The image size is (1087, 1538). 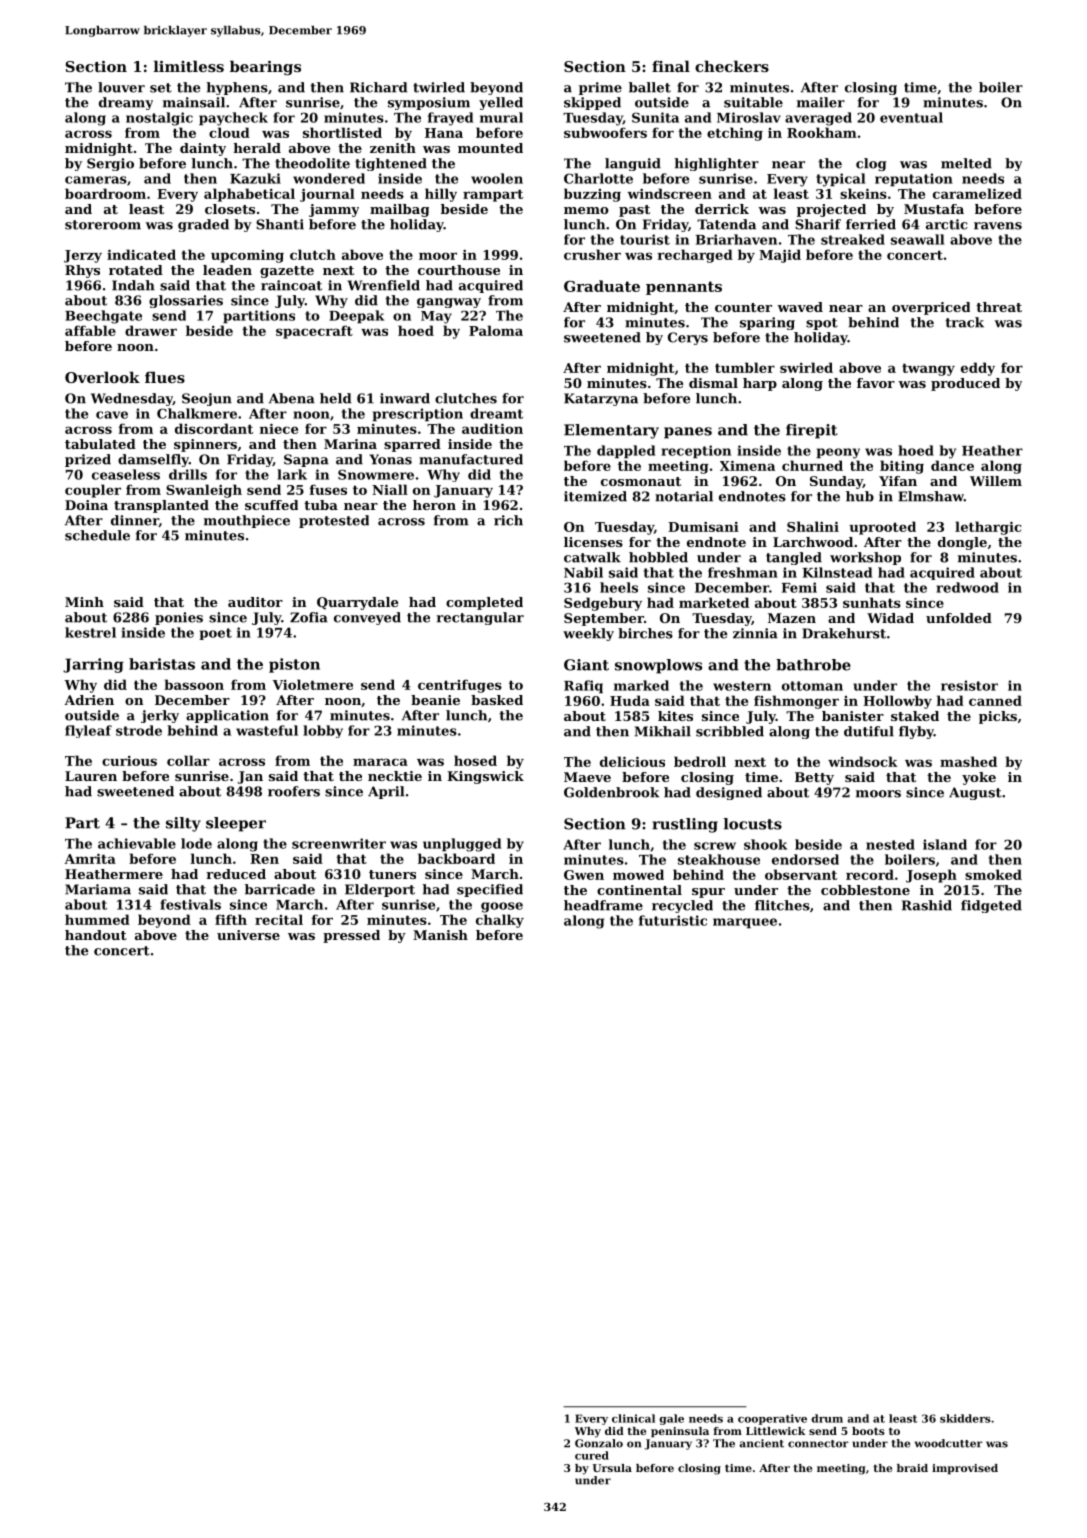 I want to click on canned, so click(x=995, y=700).
